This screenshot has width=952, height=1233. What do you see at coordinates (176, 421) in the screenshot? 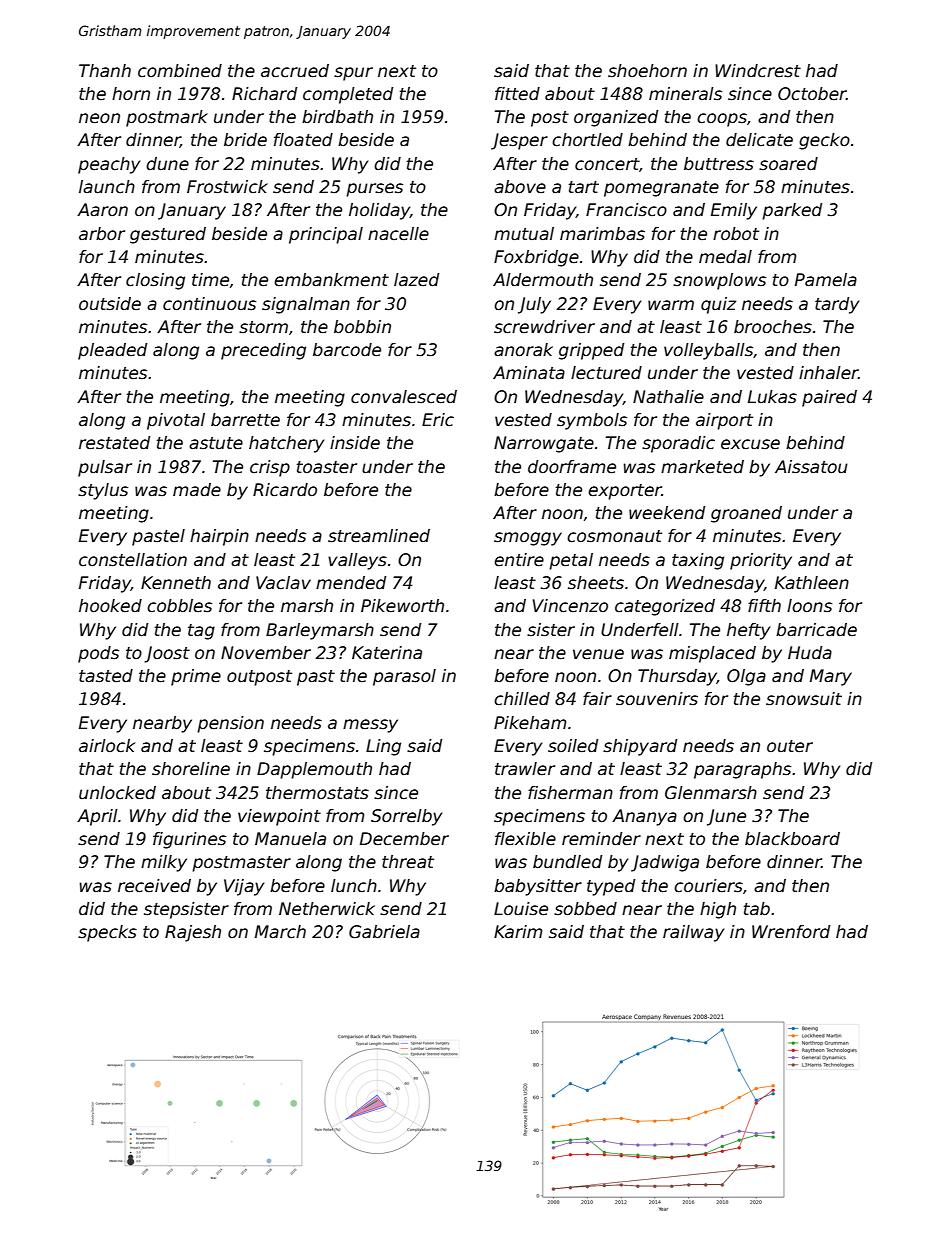
I see `pivotal` at bounding box center [176, 421].
